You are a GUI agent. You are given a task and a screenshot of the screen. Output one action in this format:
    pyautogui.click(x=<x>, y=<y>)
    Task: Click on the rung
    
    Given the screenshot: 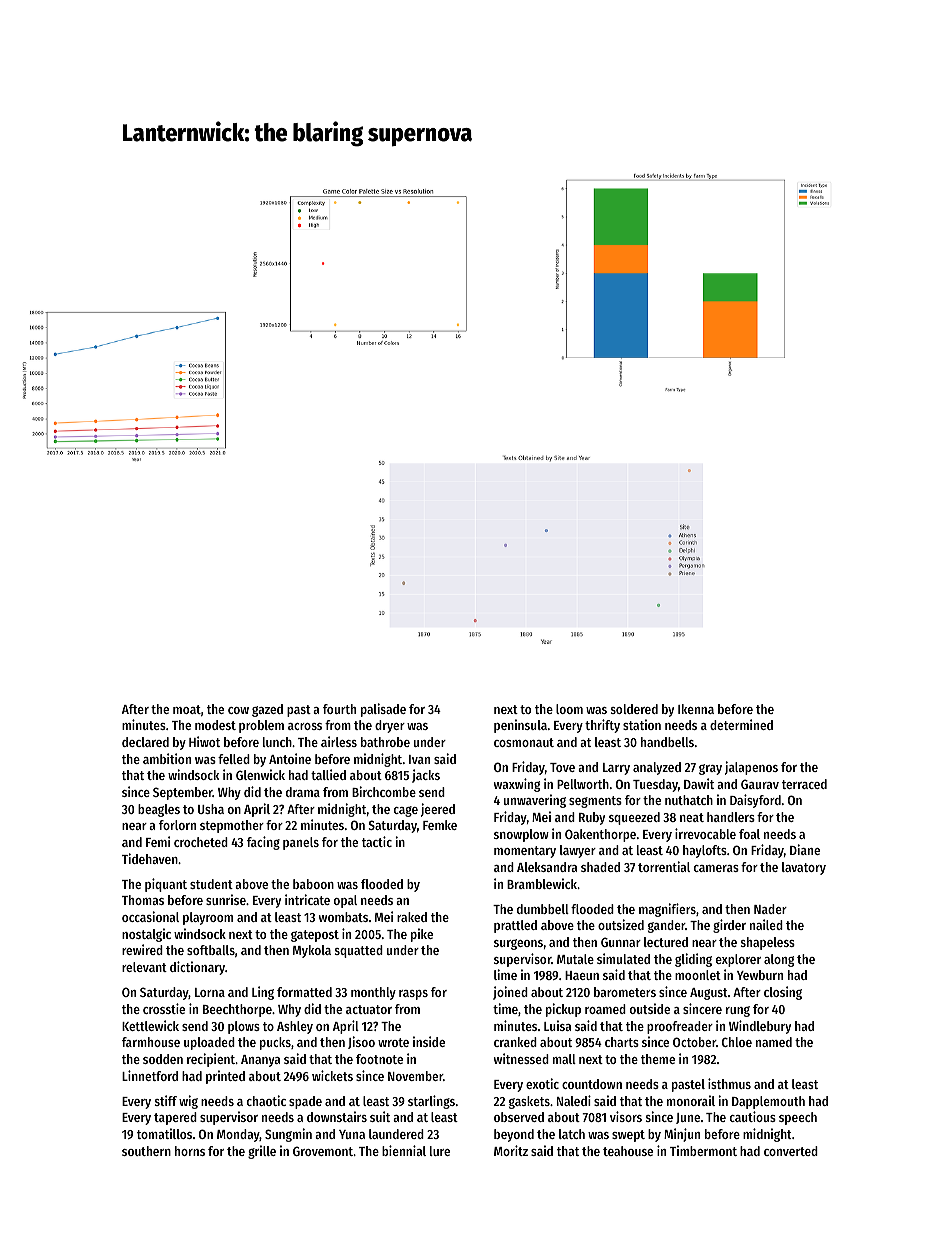 What is the action you would take?
    pyautogui.click(x=738, y=1011)
